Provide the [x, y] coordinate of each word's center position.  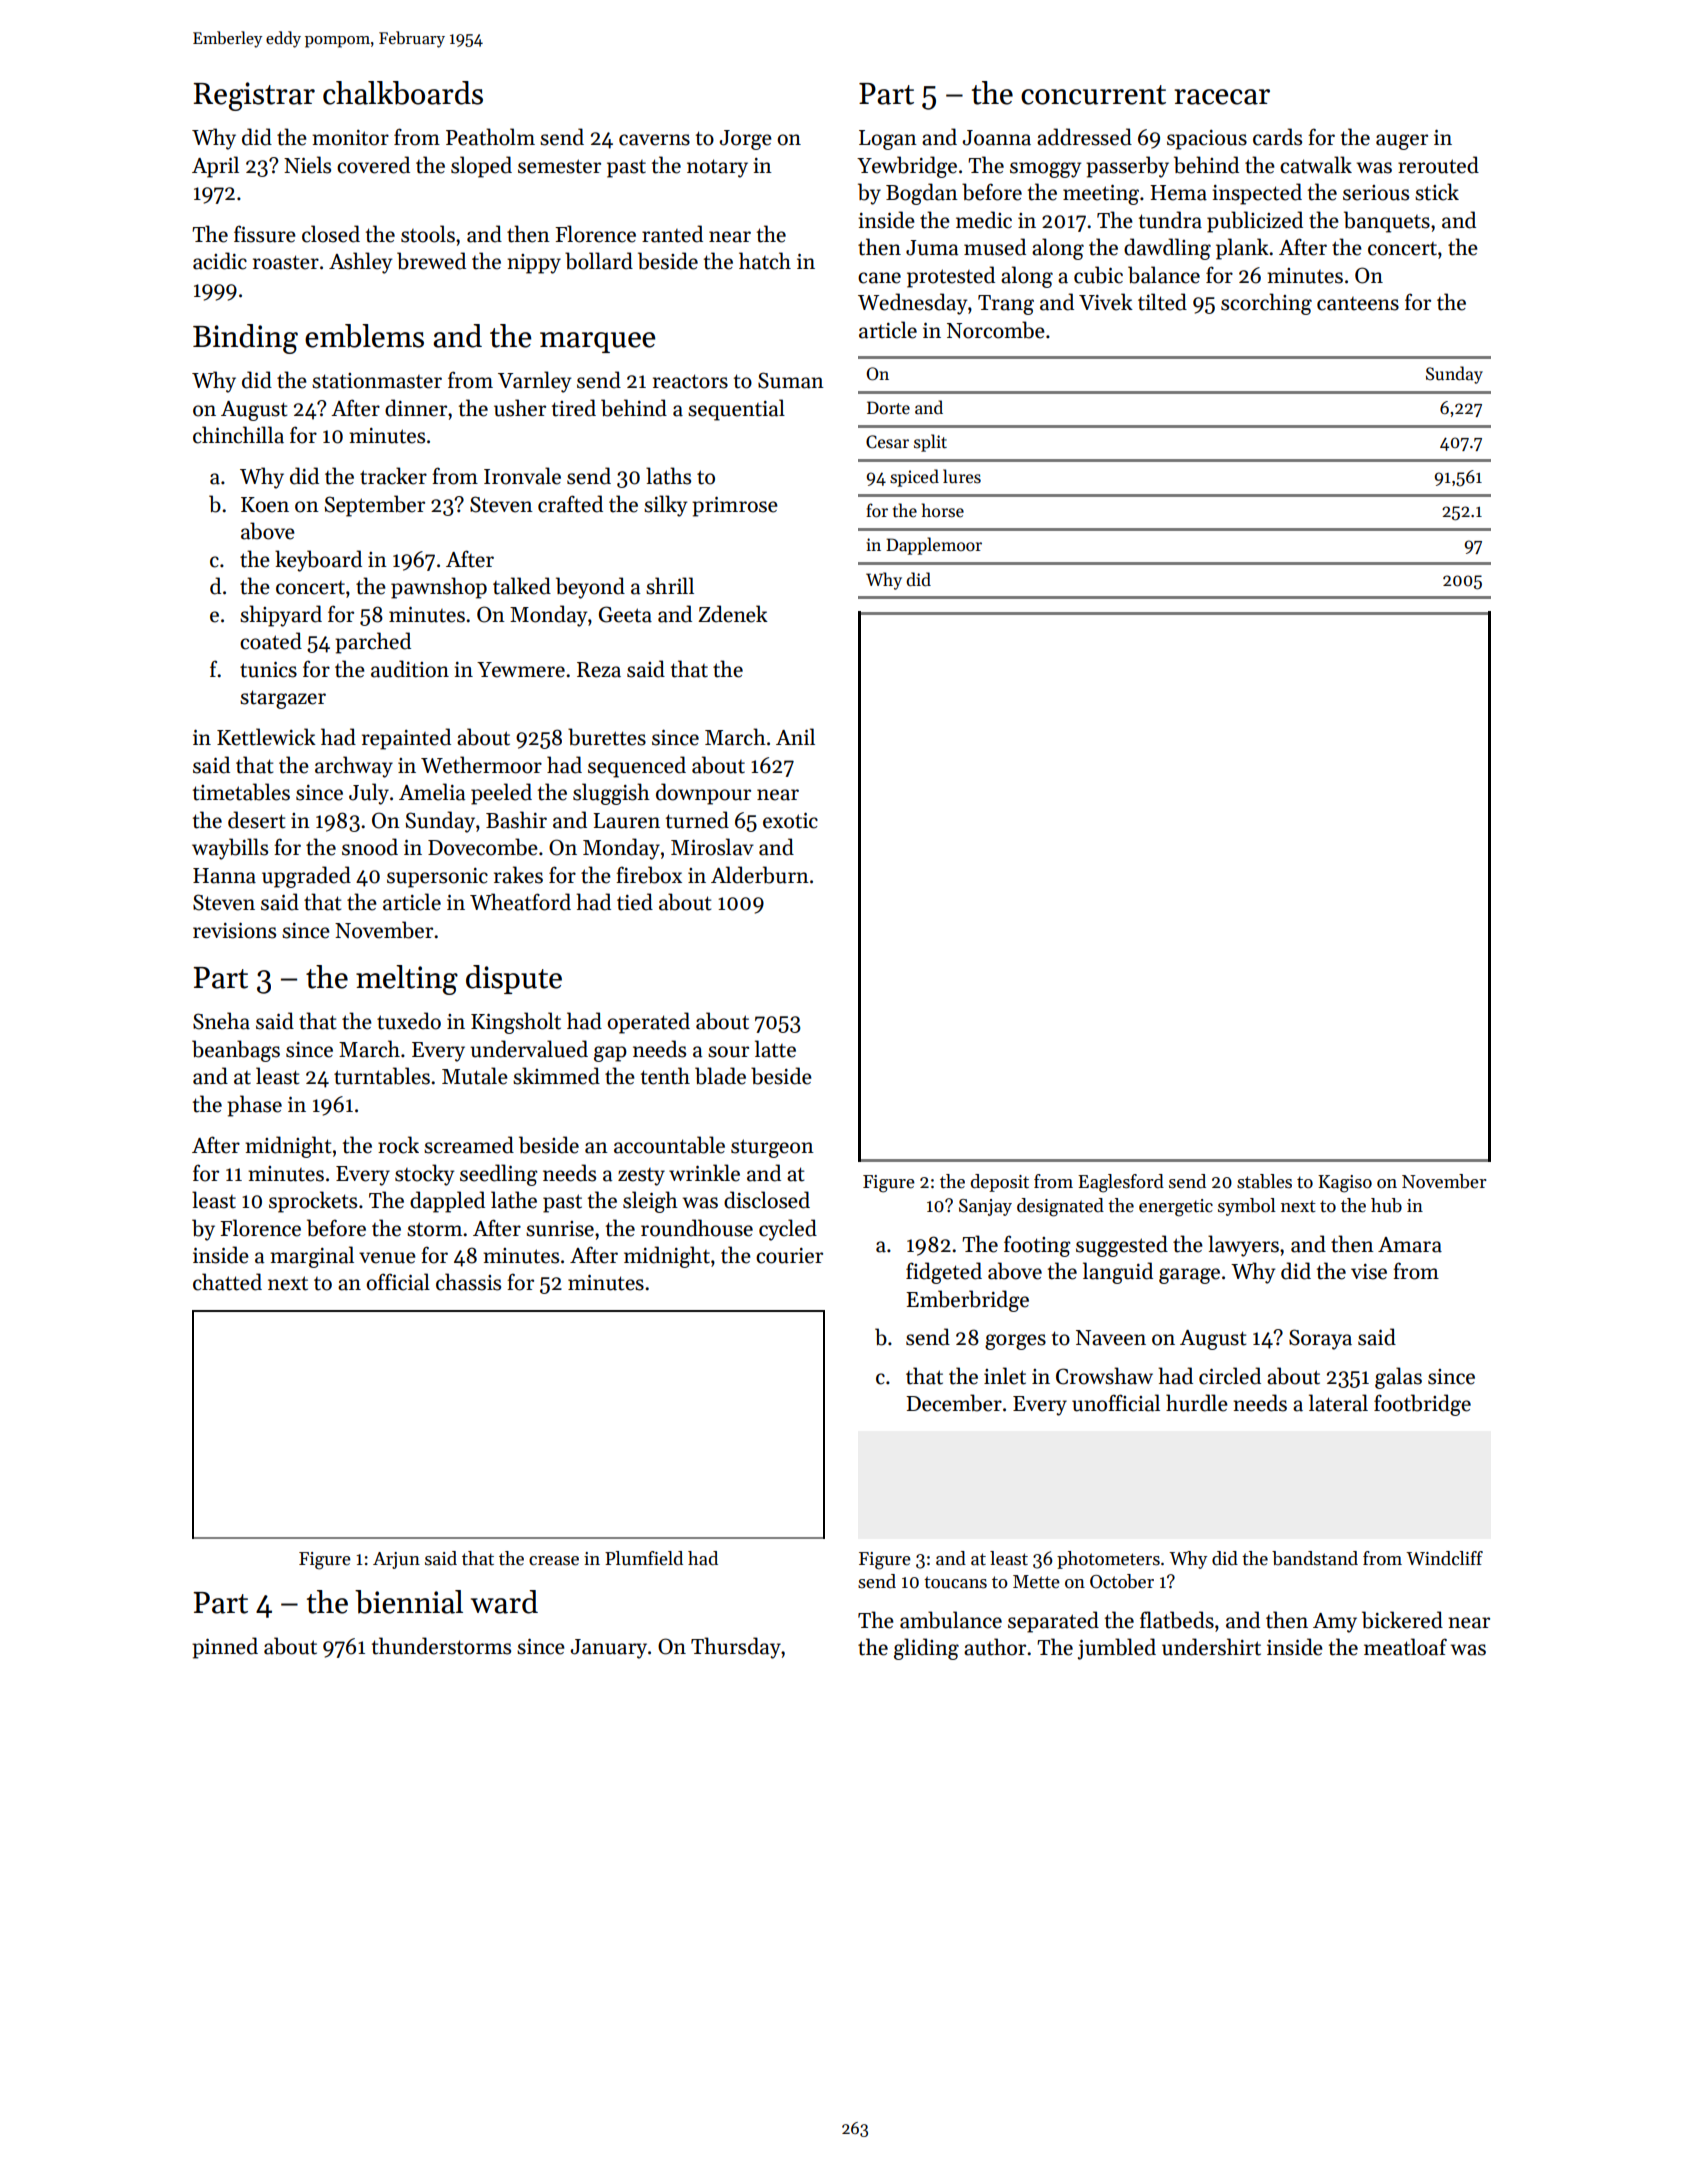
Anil [795, 736]
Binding [245, 339]
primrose [735, 507]
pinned [225, 1648]
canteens [1358, 304]
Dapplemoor [934, 546]
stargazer [283, 699]
